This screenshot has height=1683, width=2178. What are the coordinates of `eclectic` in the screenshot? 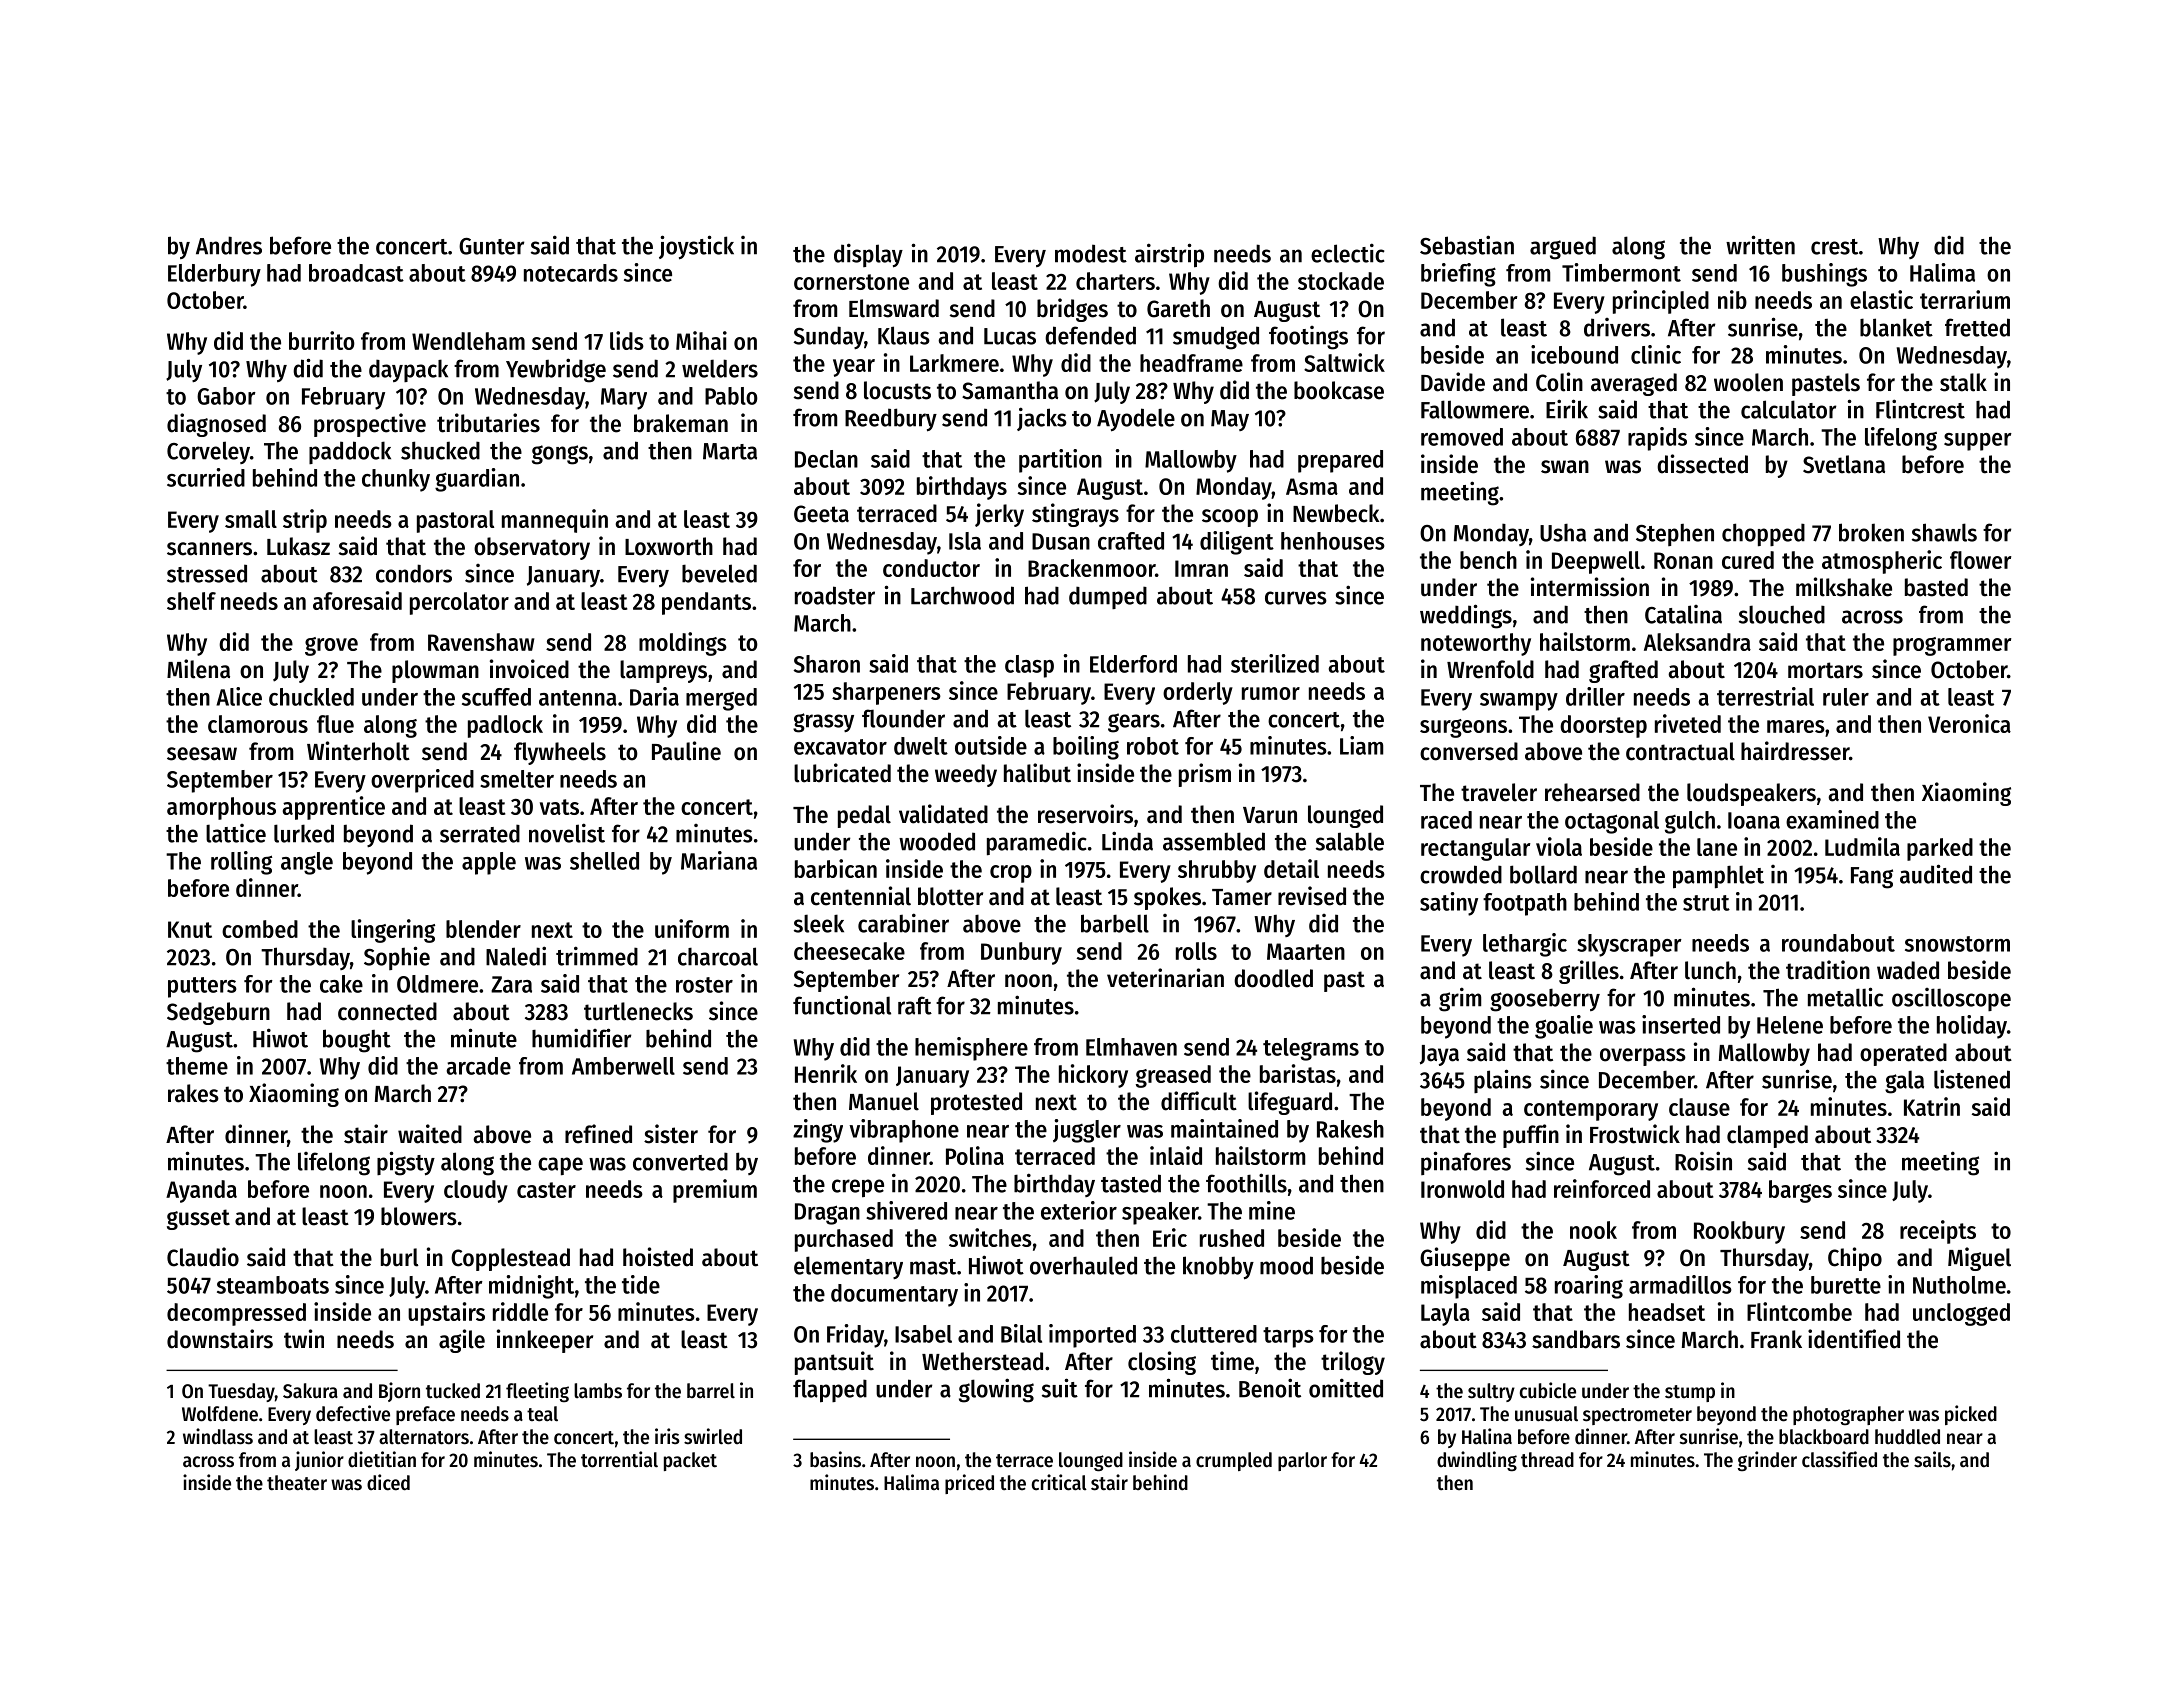 It's located at (1348, 253).
